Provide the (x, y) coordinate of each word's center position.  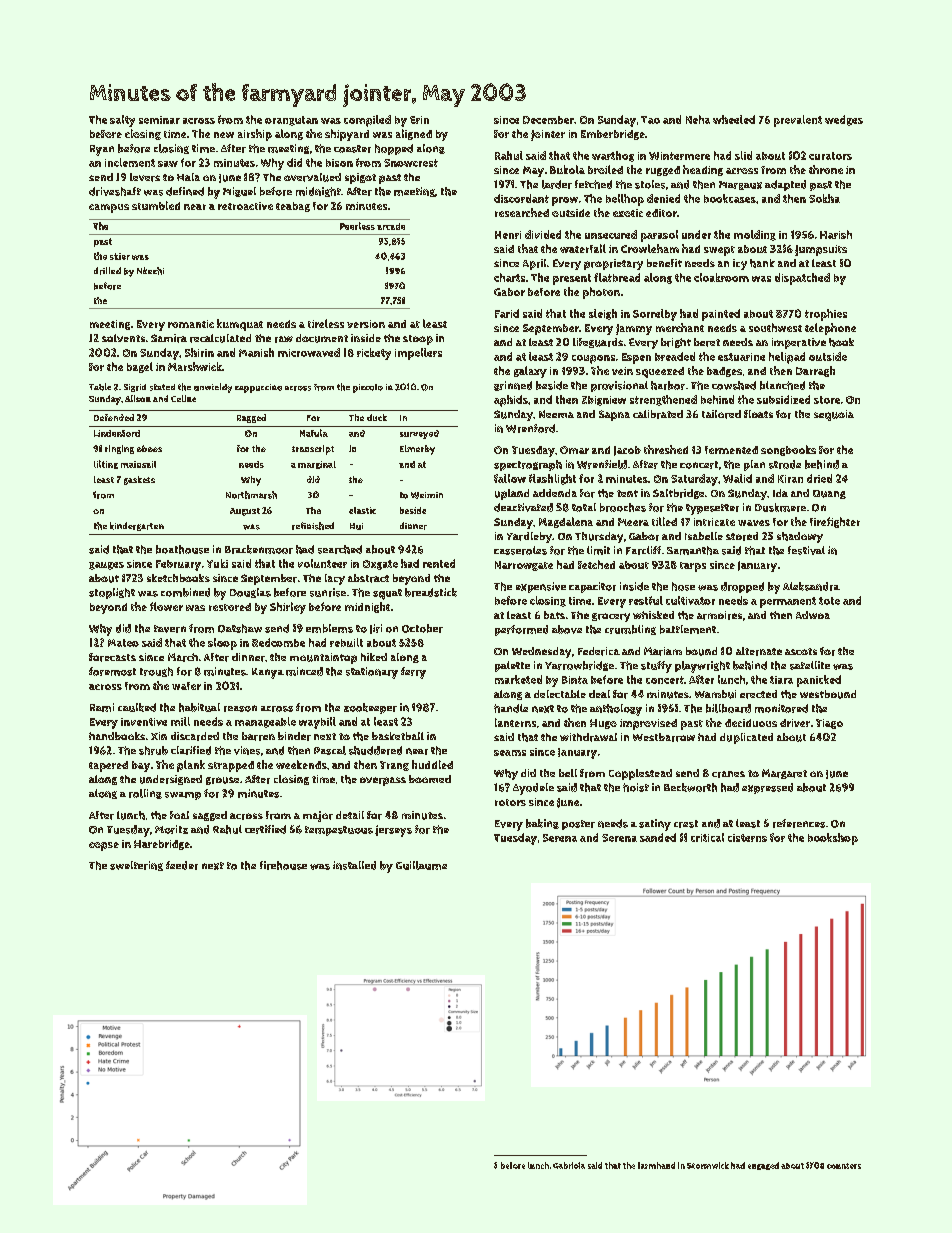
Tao (650, 120)
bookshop (833, 839)
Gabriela (569, 1165)
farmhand (656, 1165)
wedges (844, 120)
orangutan (291, 121)
